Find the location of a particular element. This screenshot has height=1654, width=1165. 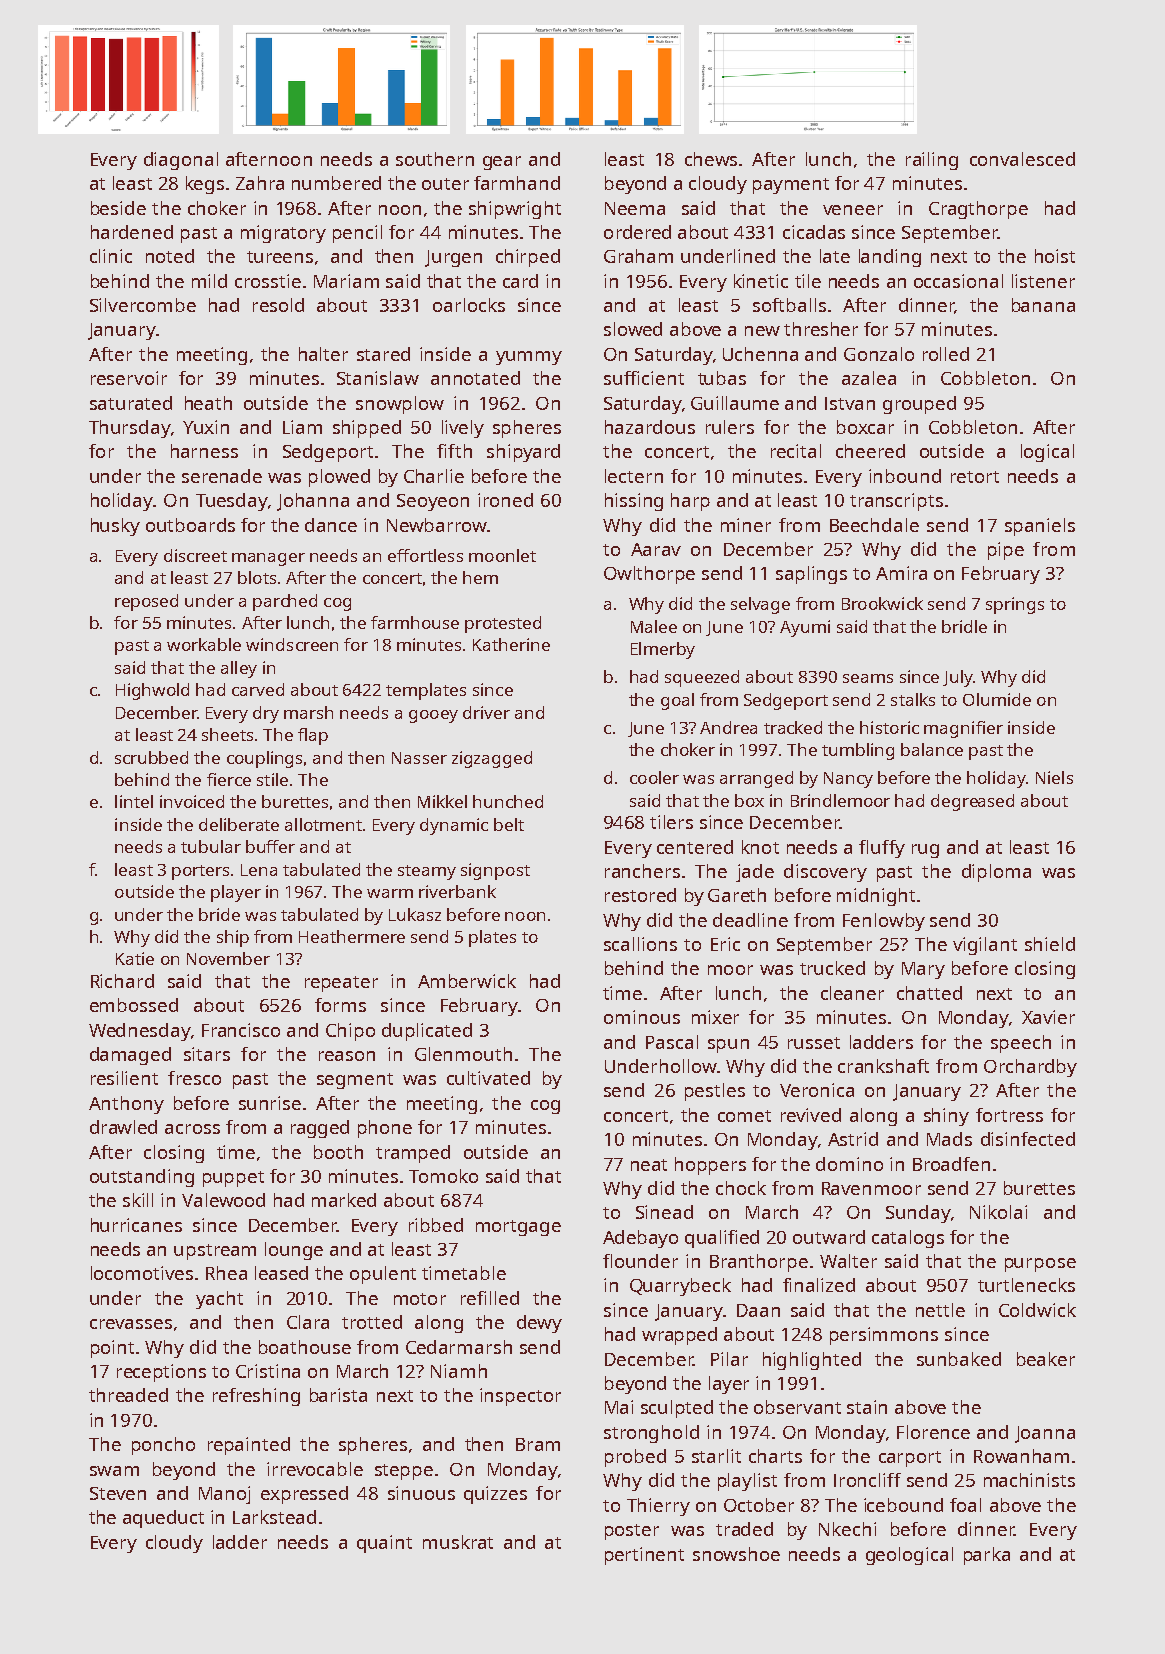

chews is located at coordinates (711, 159).
